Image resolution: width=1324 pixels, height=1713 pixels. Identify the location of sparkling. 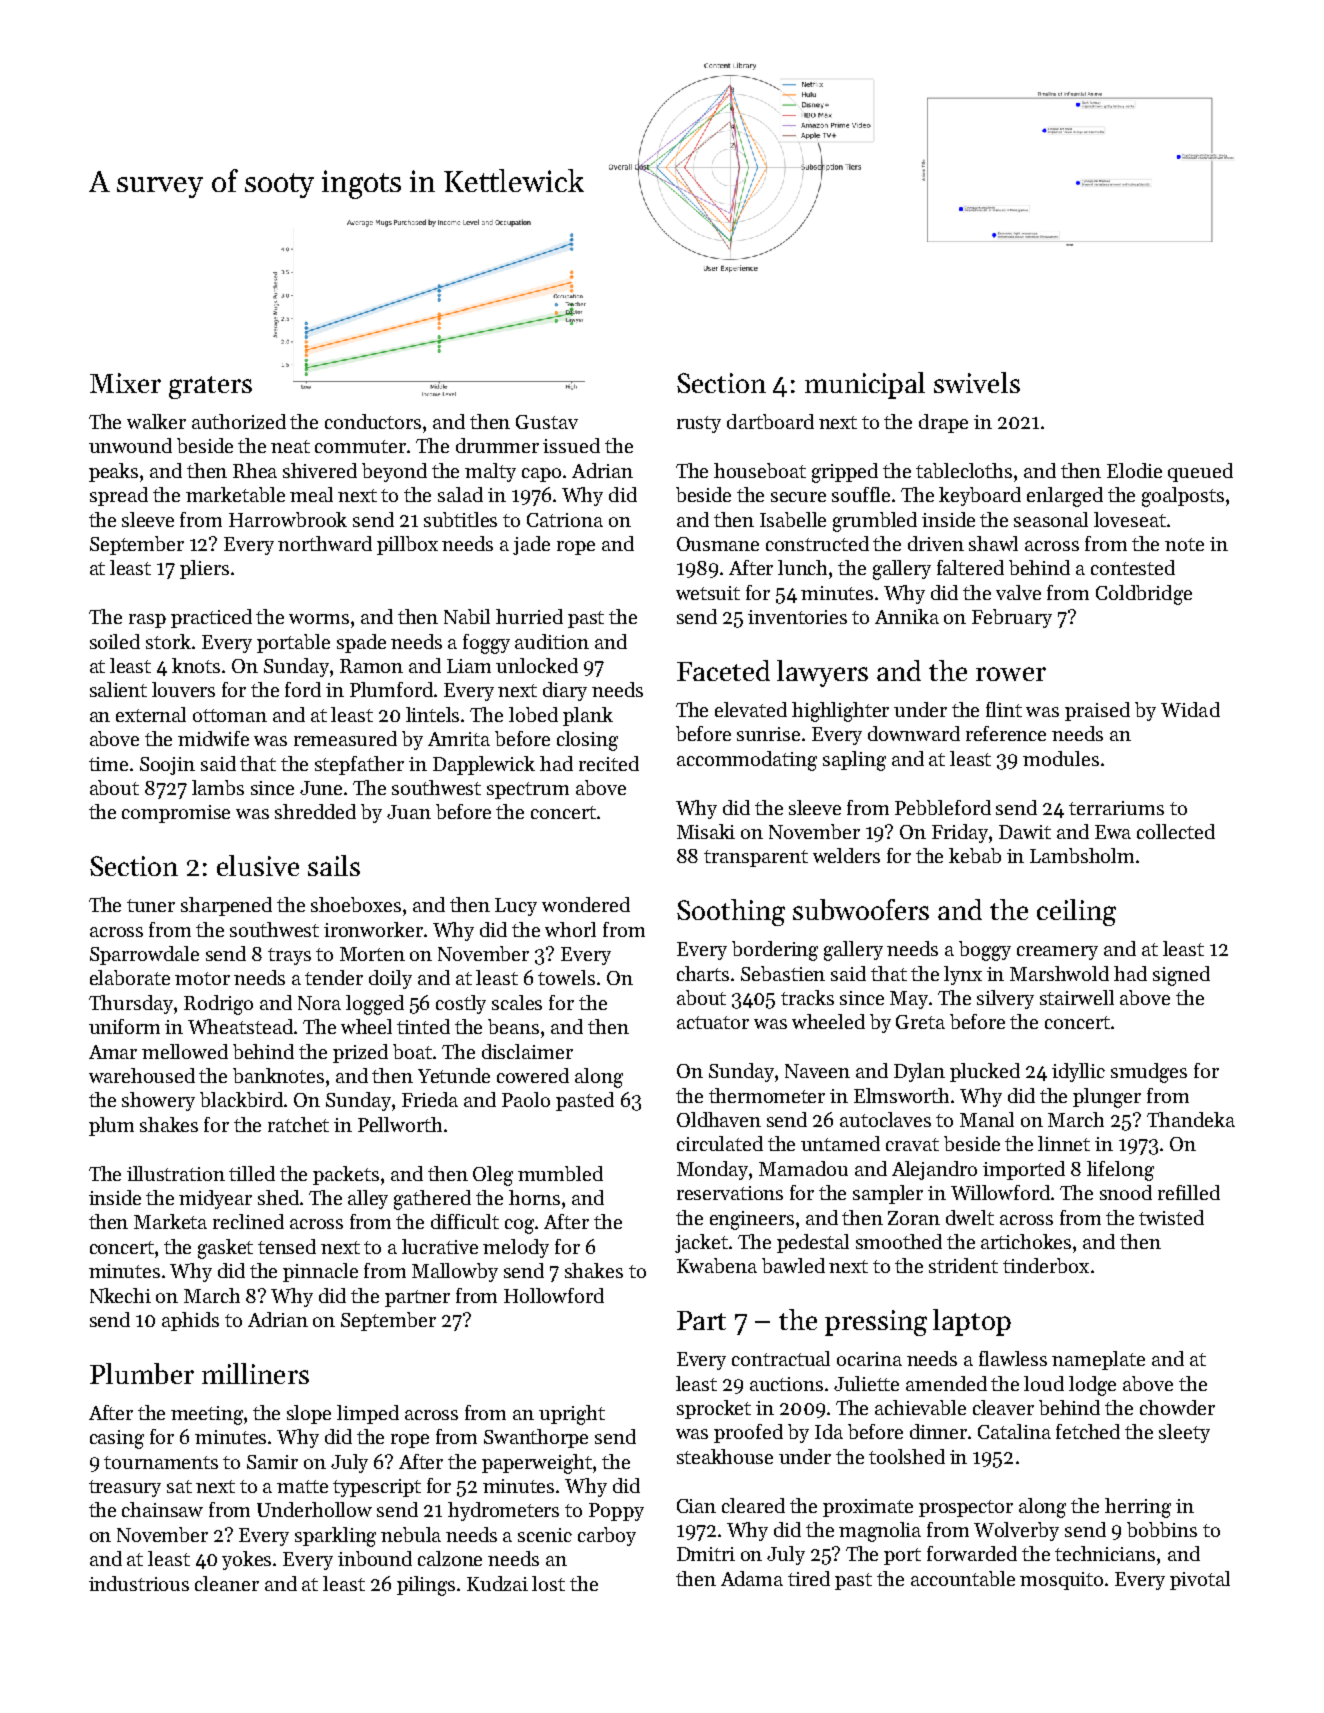
(335, 1537).
